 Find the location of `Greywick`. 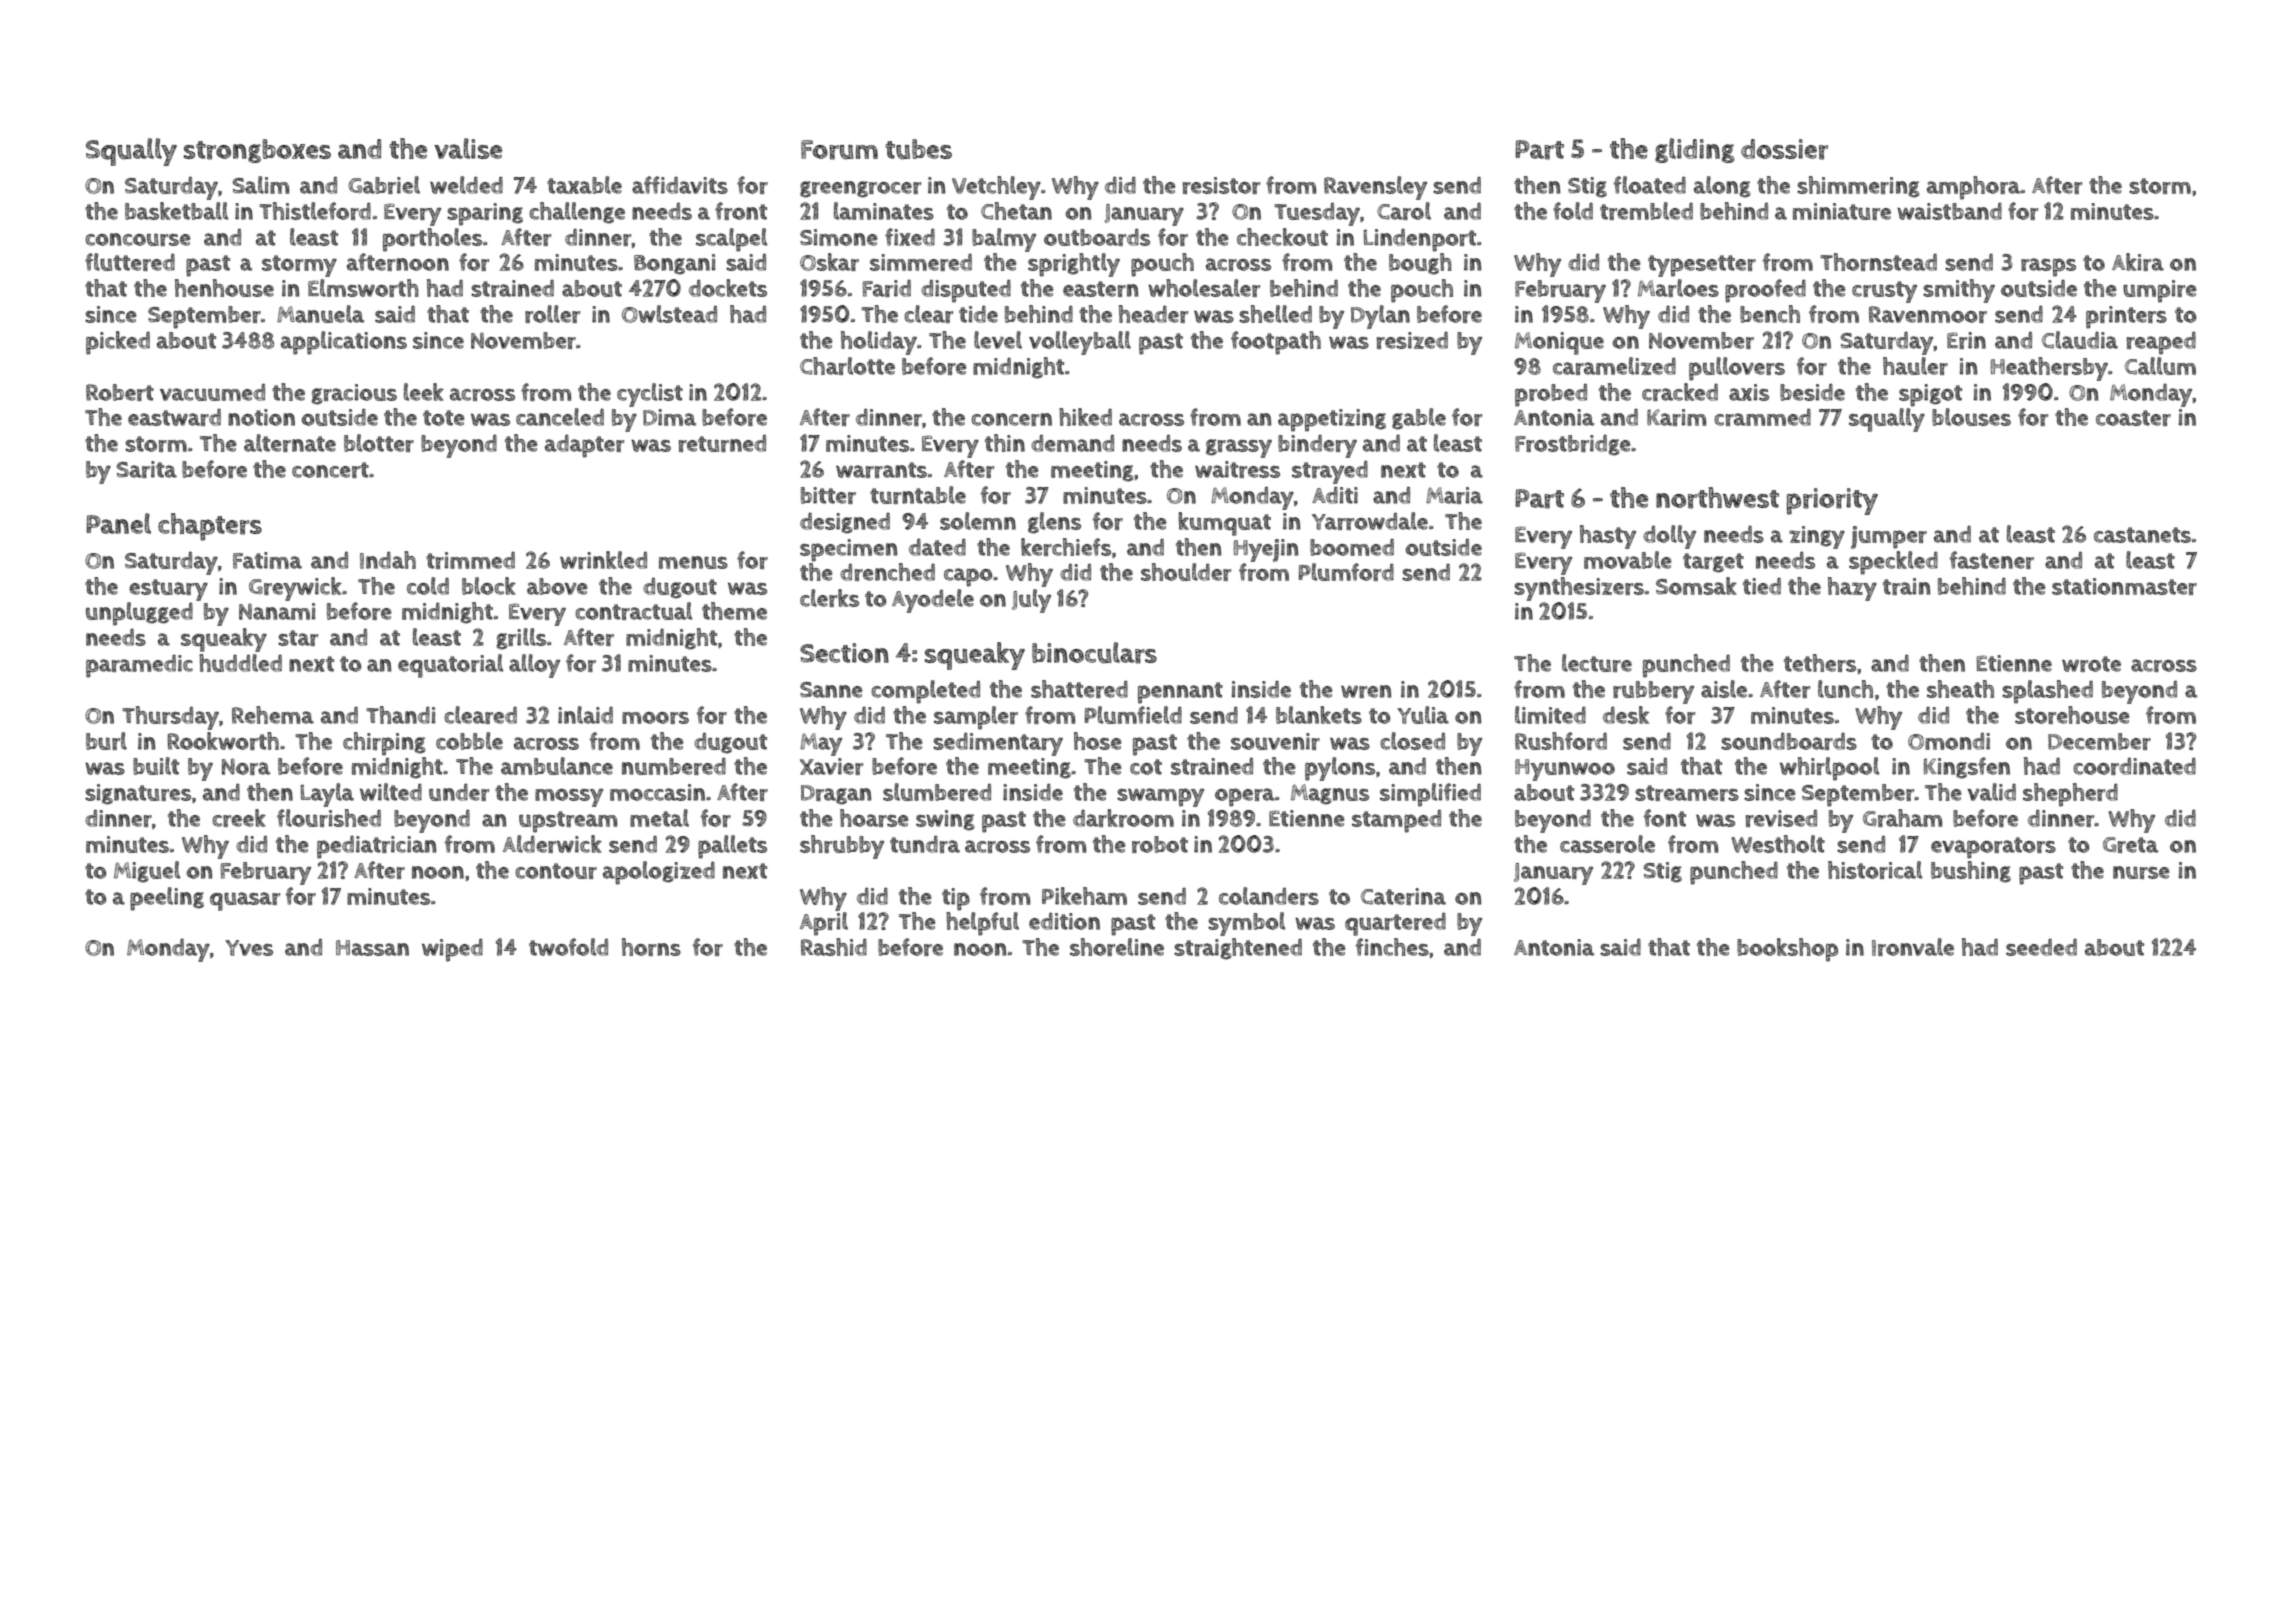

Greywick is located at coordinates (295, 589).
